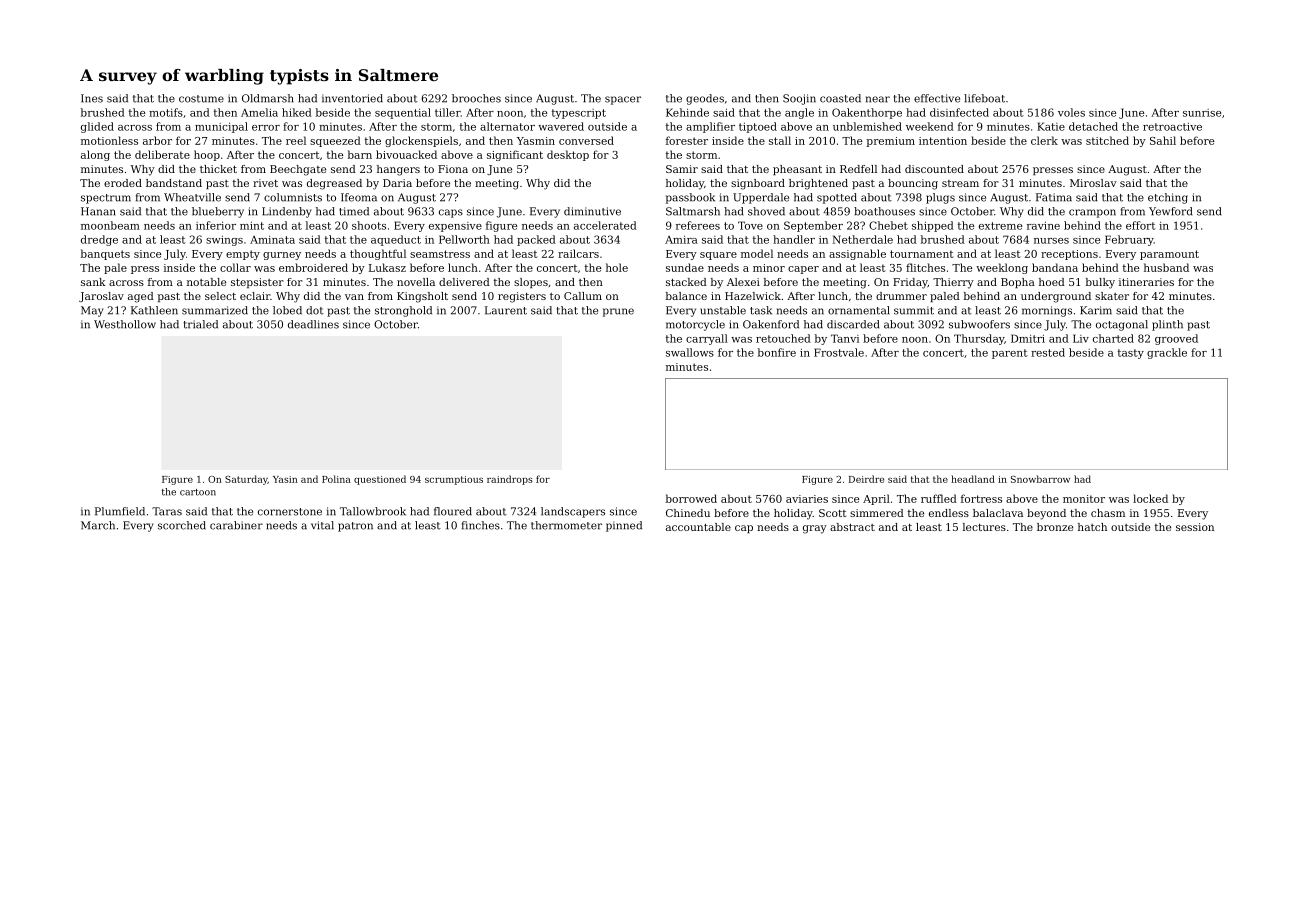  I want to click on along, so click(95, 155).
